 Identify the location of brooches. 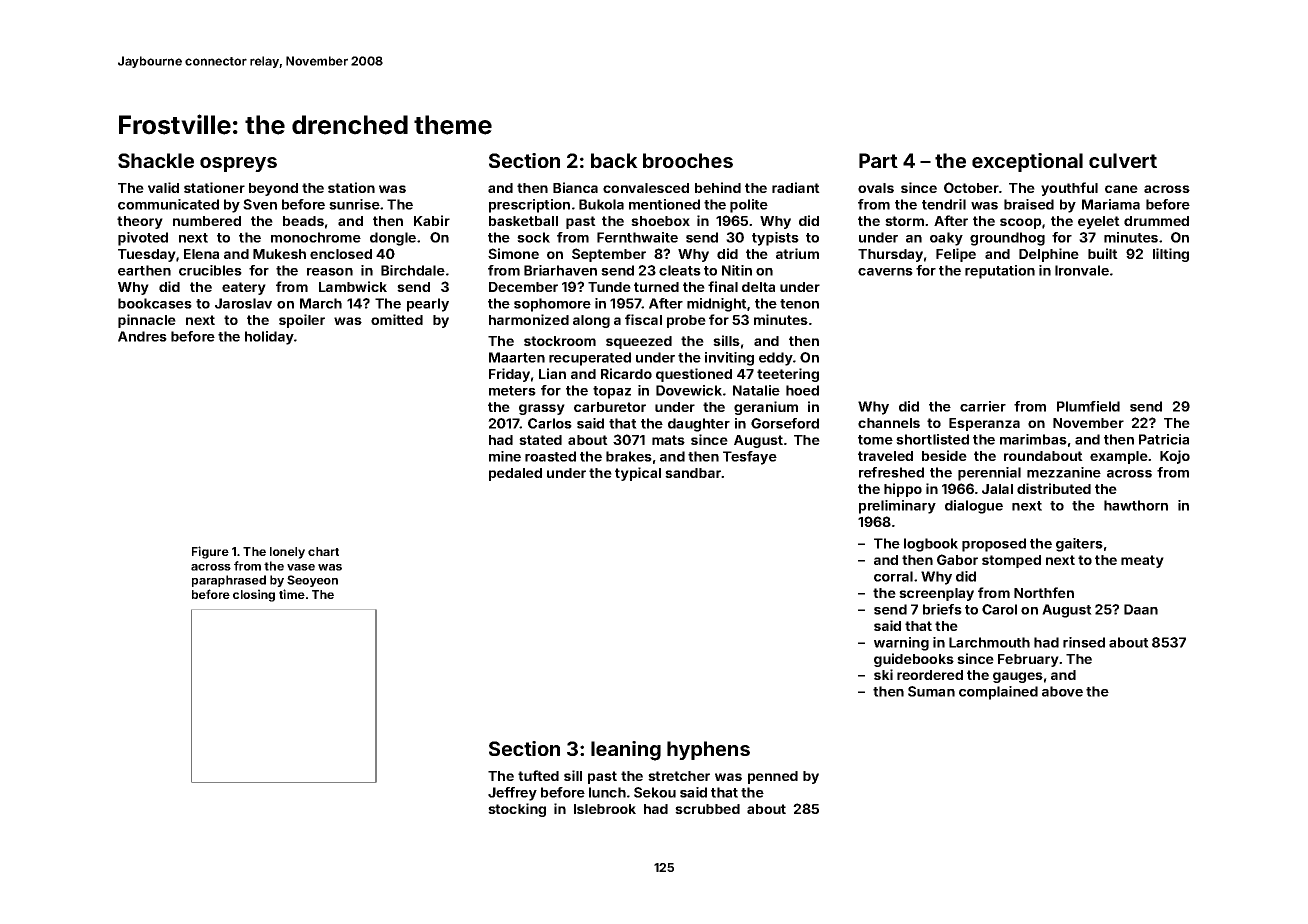
(688, 160).
